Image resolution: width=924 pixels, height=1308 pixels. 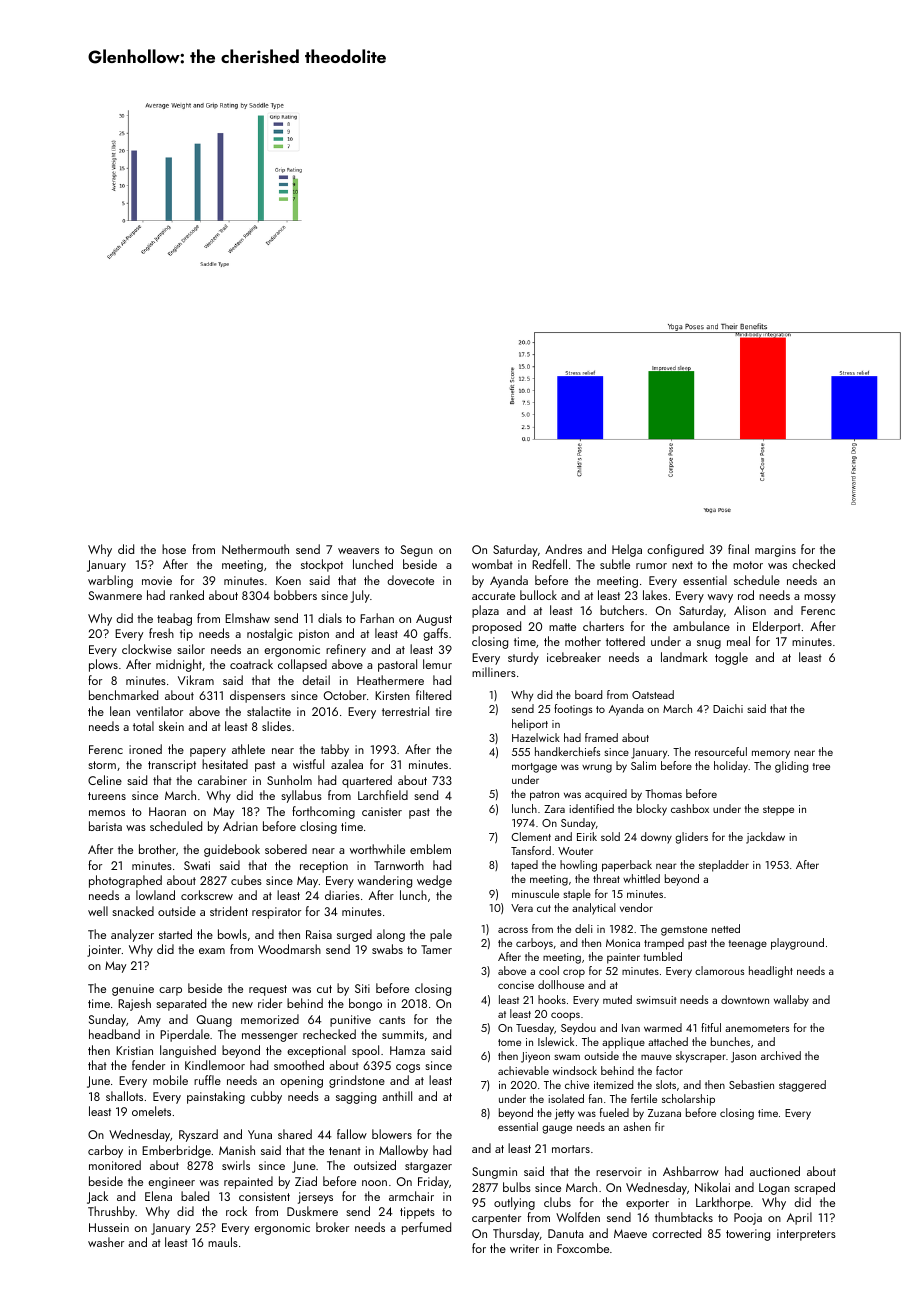 What do you see at coordinates (174, 549) in the image?
I see `hose` at bounding box center [174, 549].
